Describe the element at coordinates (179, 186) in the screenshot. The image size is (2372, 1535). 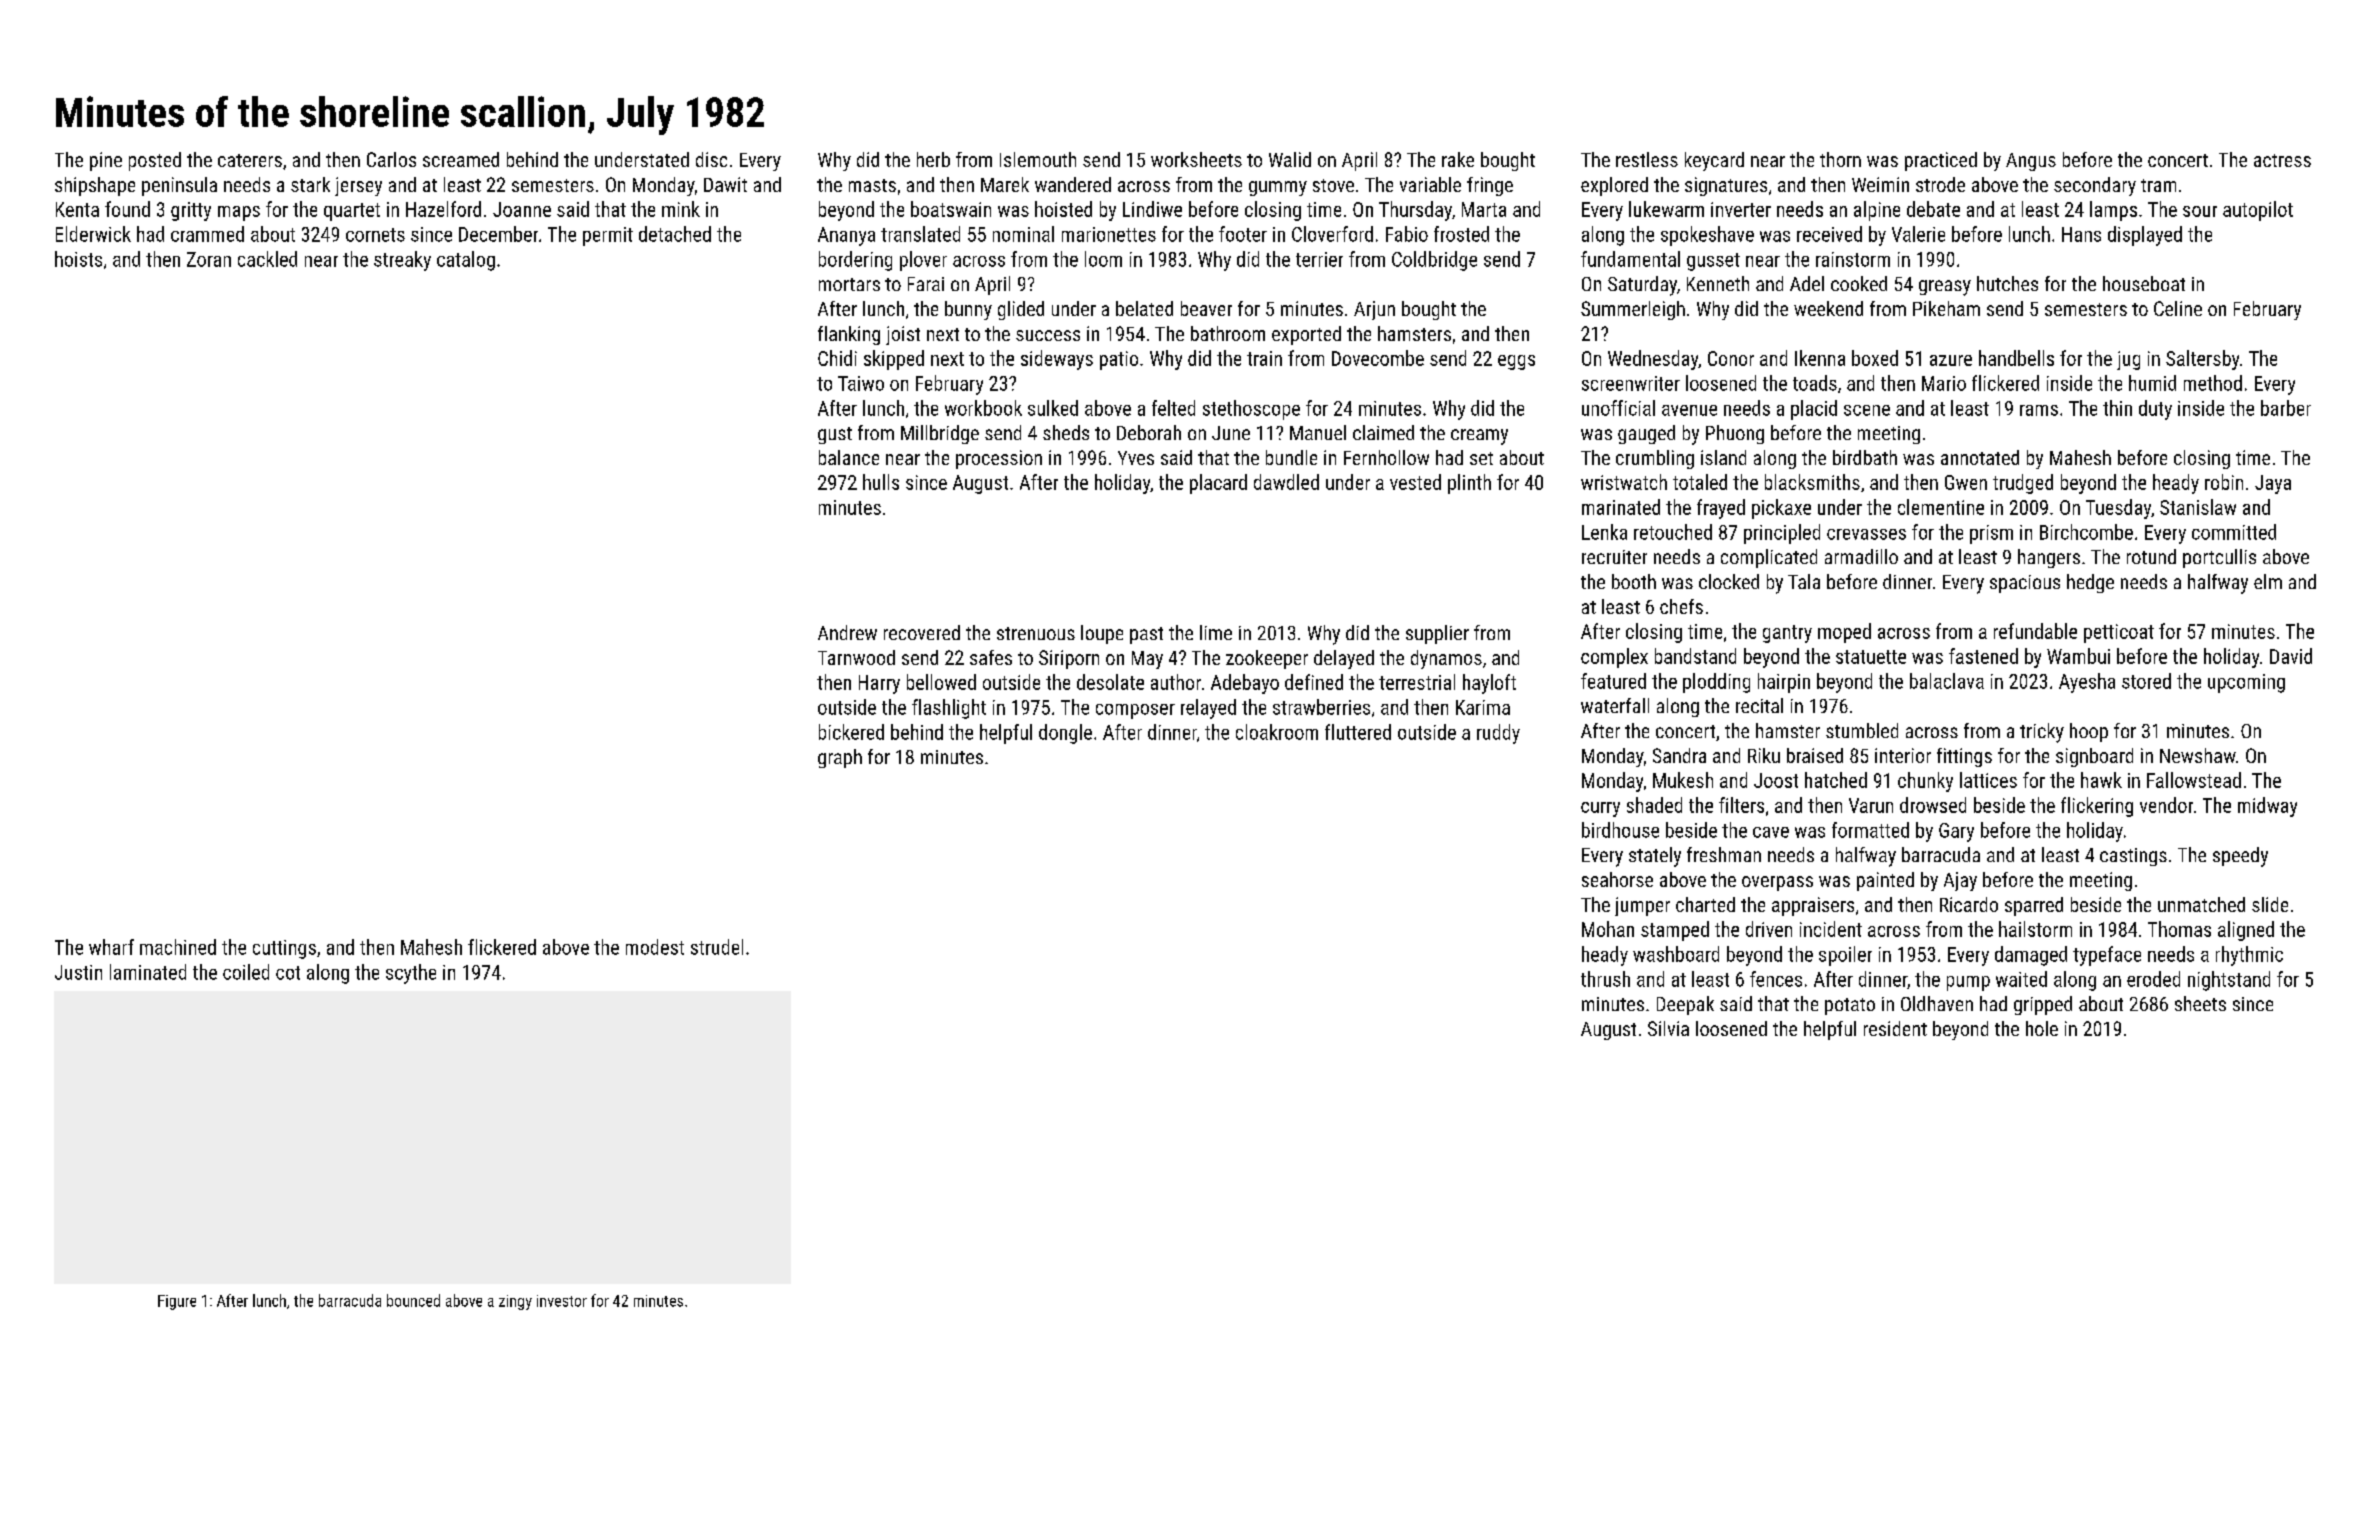
I see `peninsula` at that location.
